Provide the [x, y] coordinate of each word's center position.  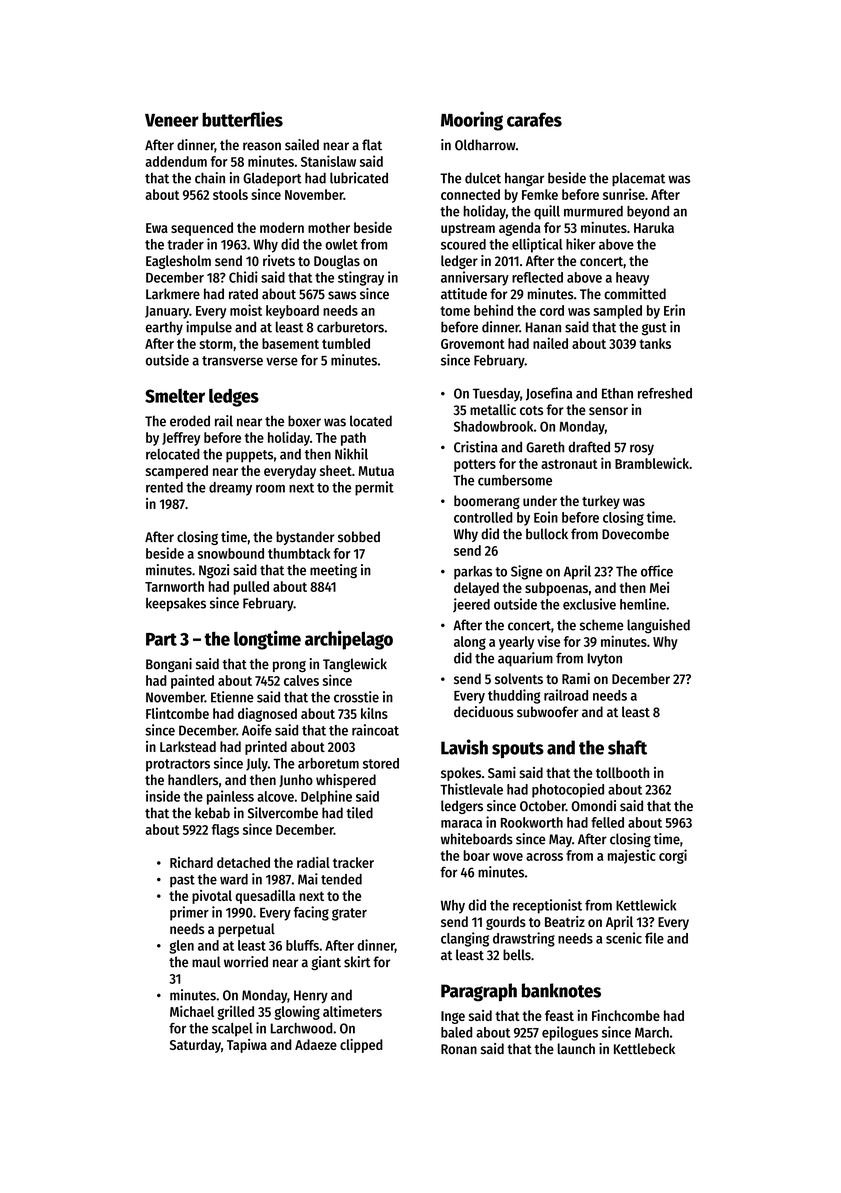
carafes [534, 119]
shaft [627, 747]
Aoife [257, 730]
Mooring [472, 121]
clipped [361, 1046]
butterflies [242, 119]
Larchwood [302, 1028]
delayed [476, 589]
